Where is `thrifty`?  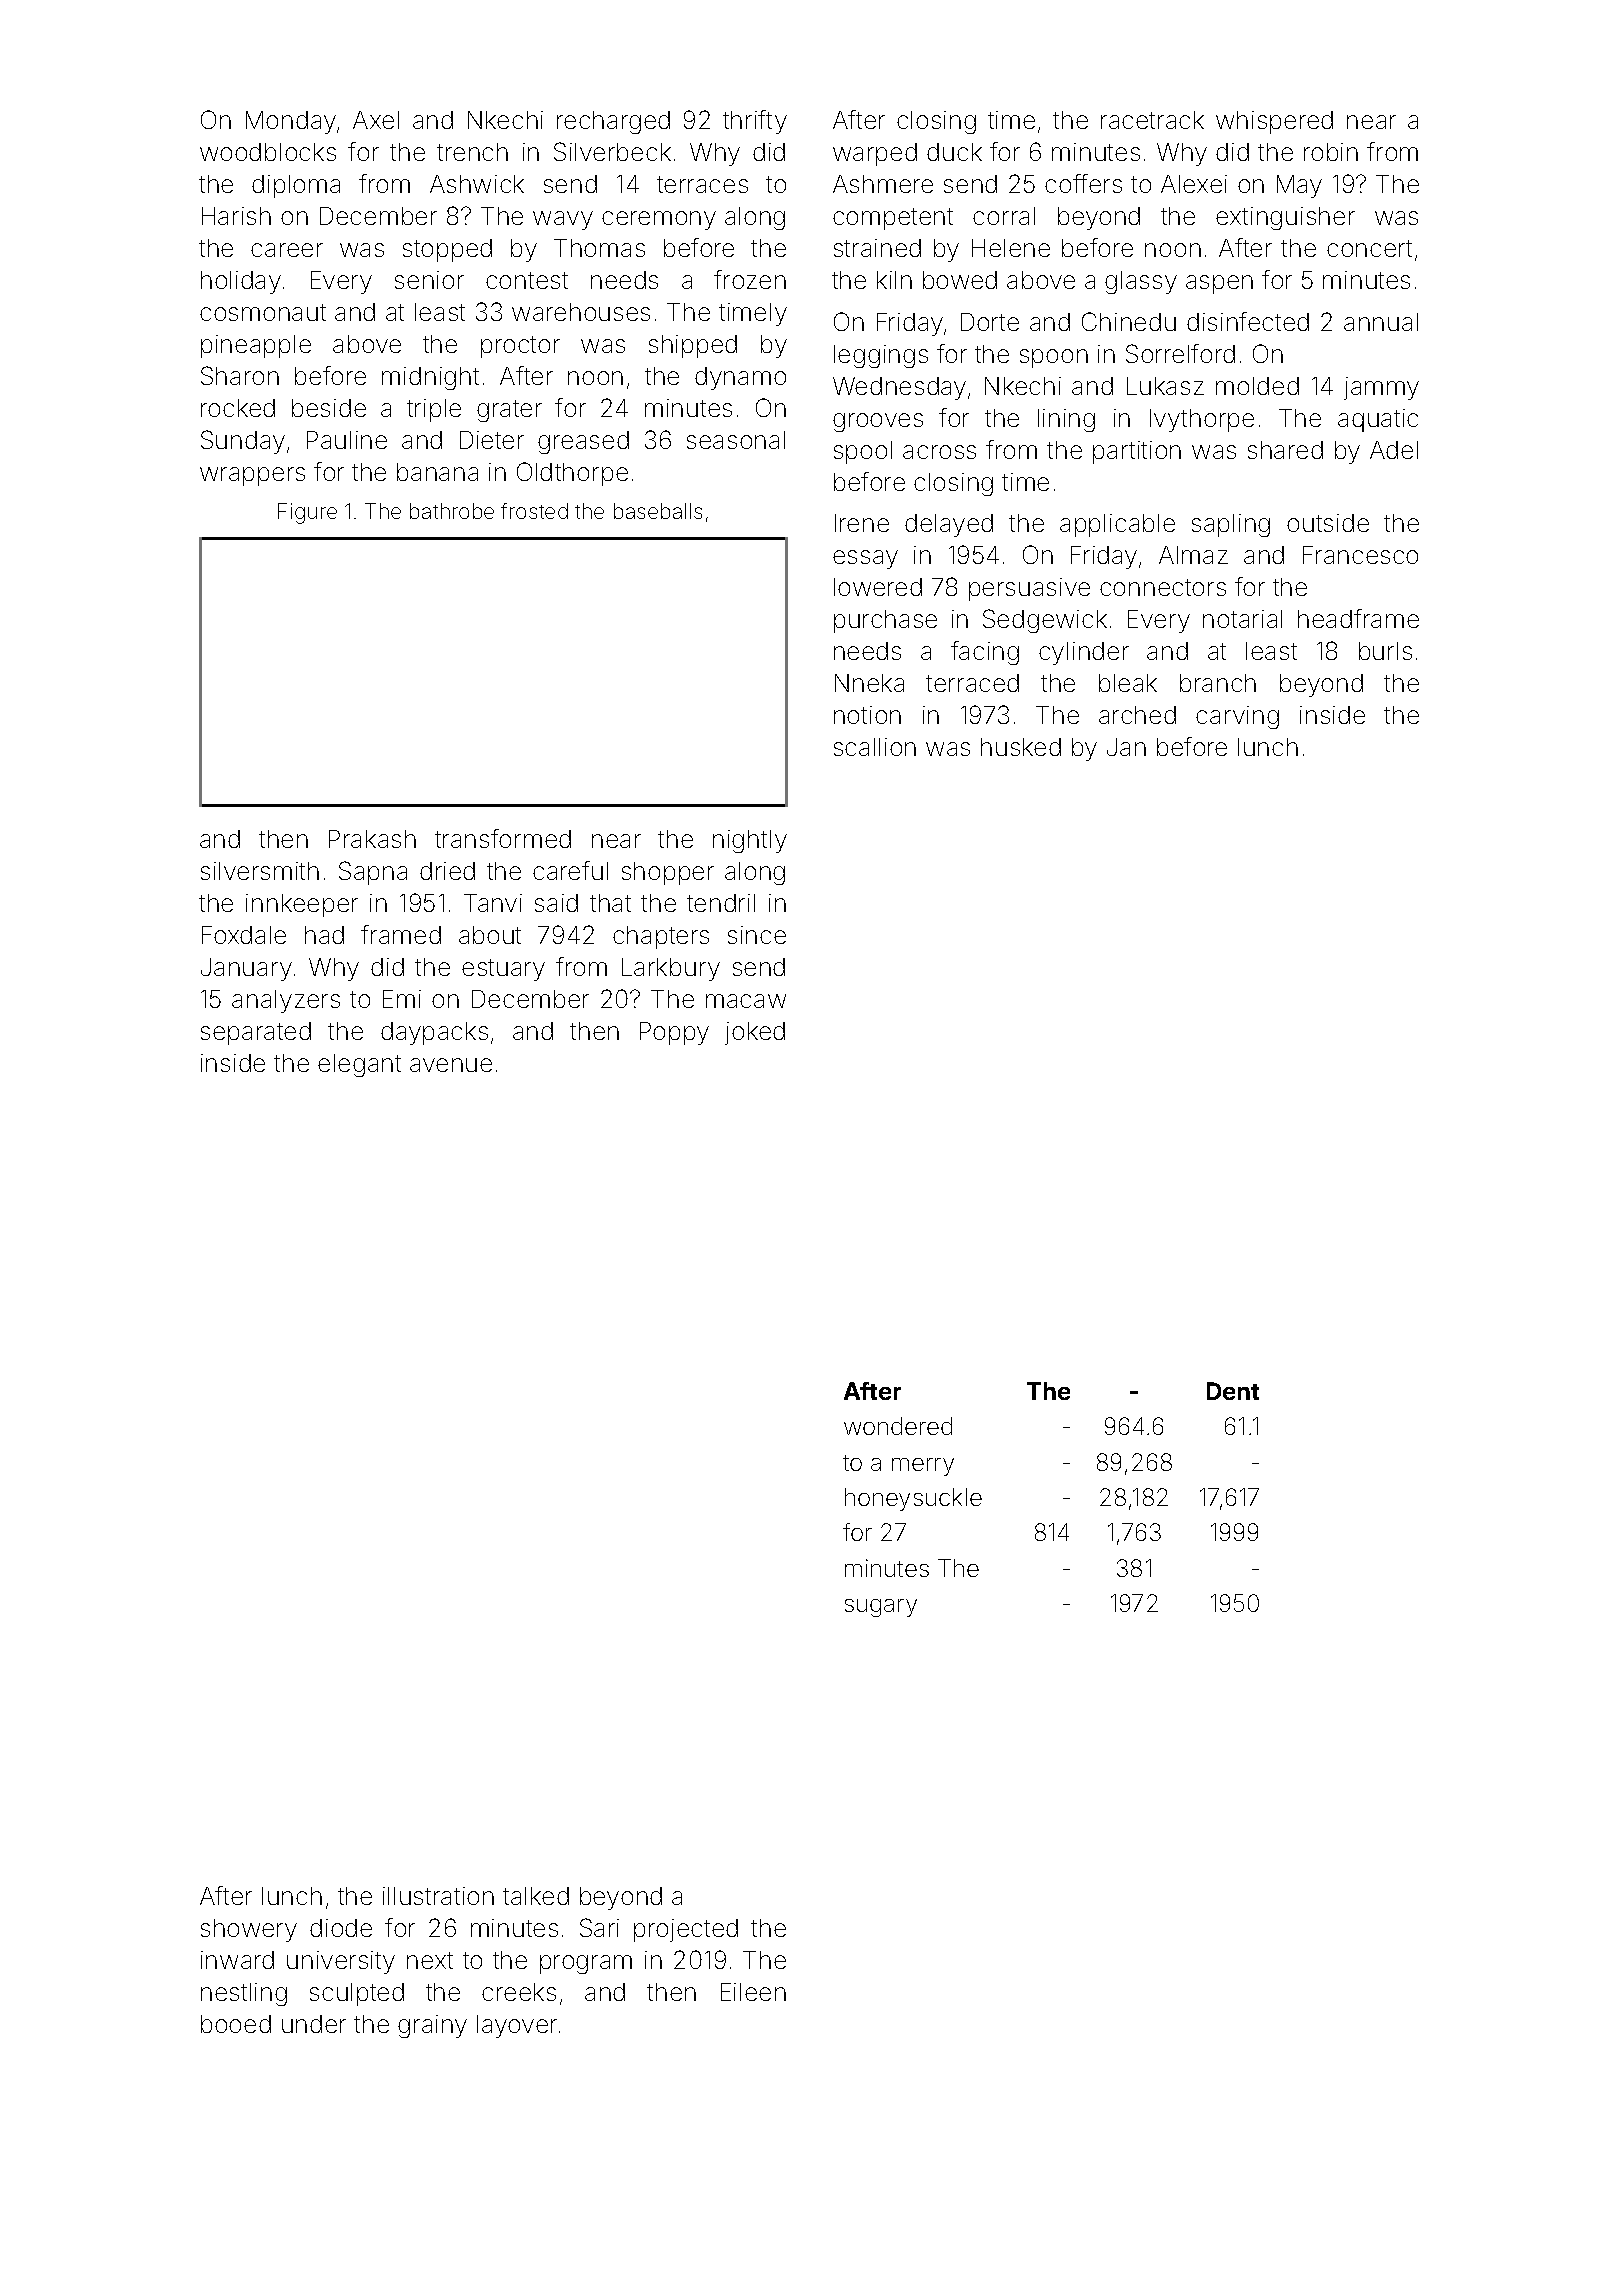
thrifty is located at coordinates (755, 122).
